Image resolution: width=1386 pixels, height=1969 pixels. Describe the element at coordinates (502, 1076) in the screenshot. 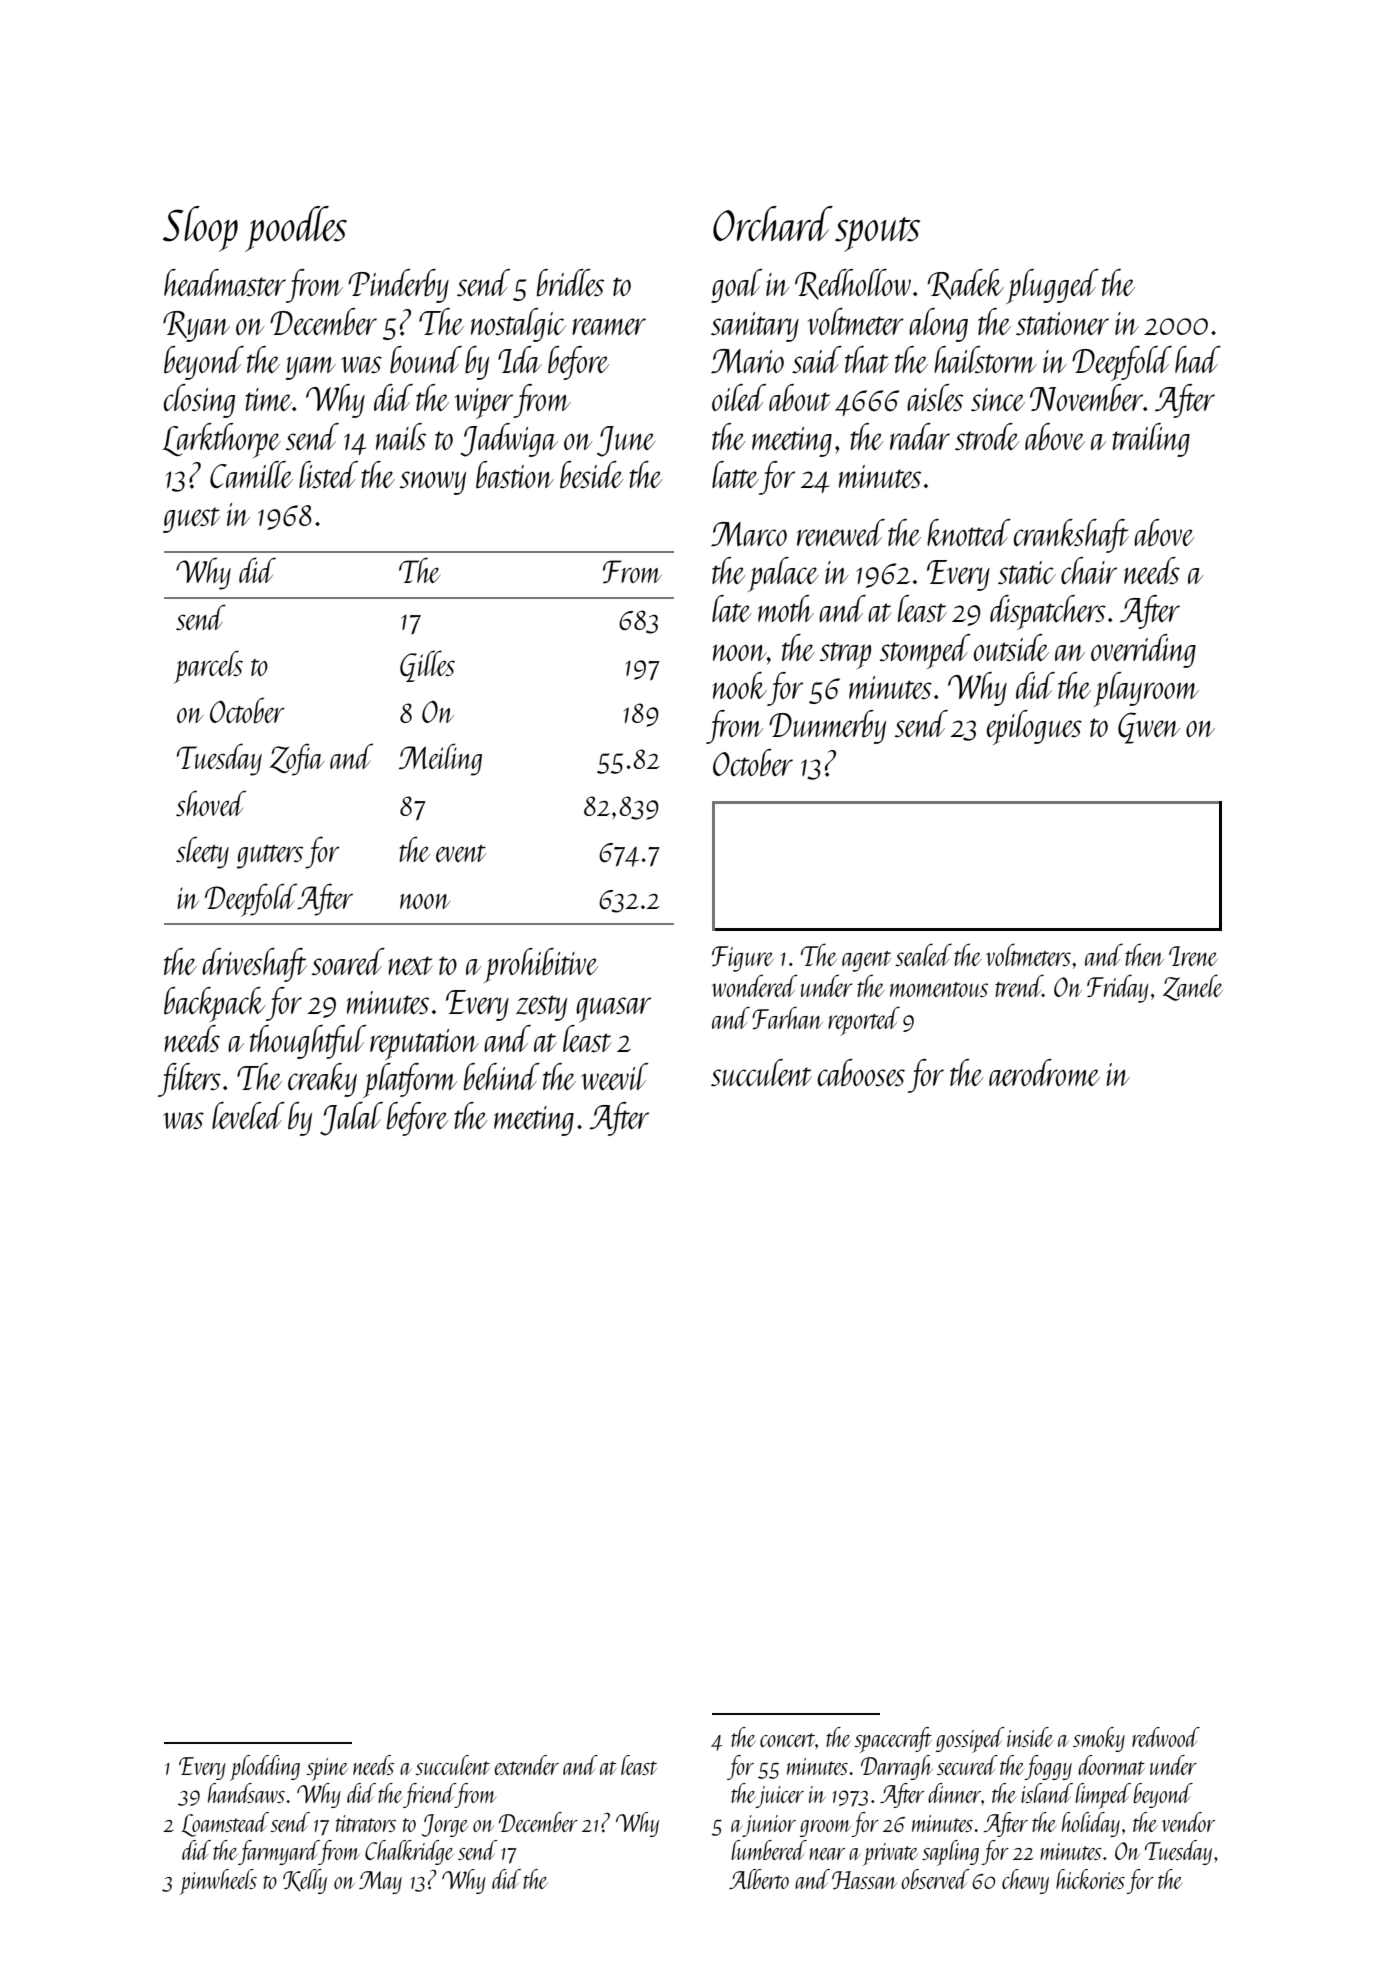

I see `behind` at that location.
